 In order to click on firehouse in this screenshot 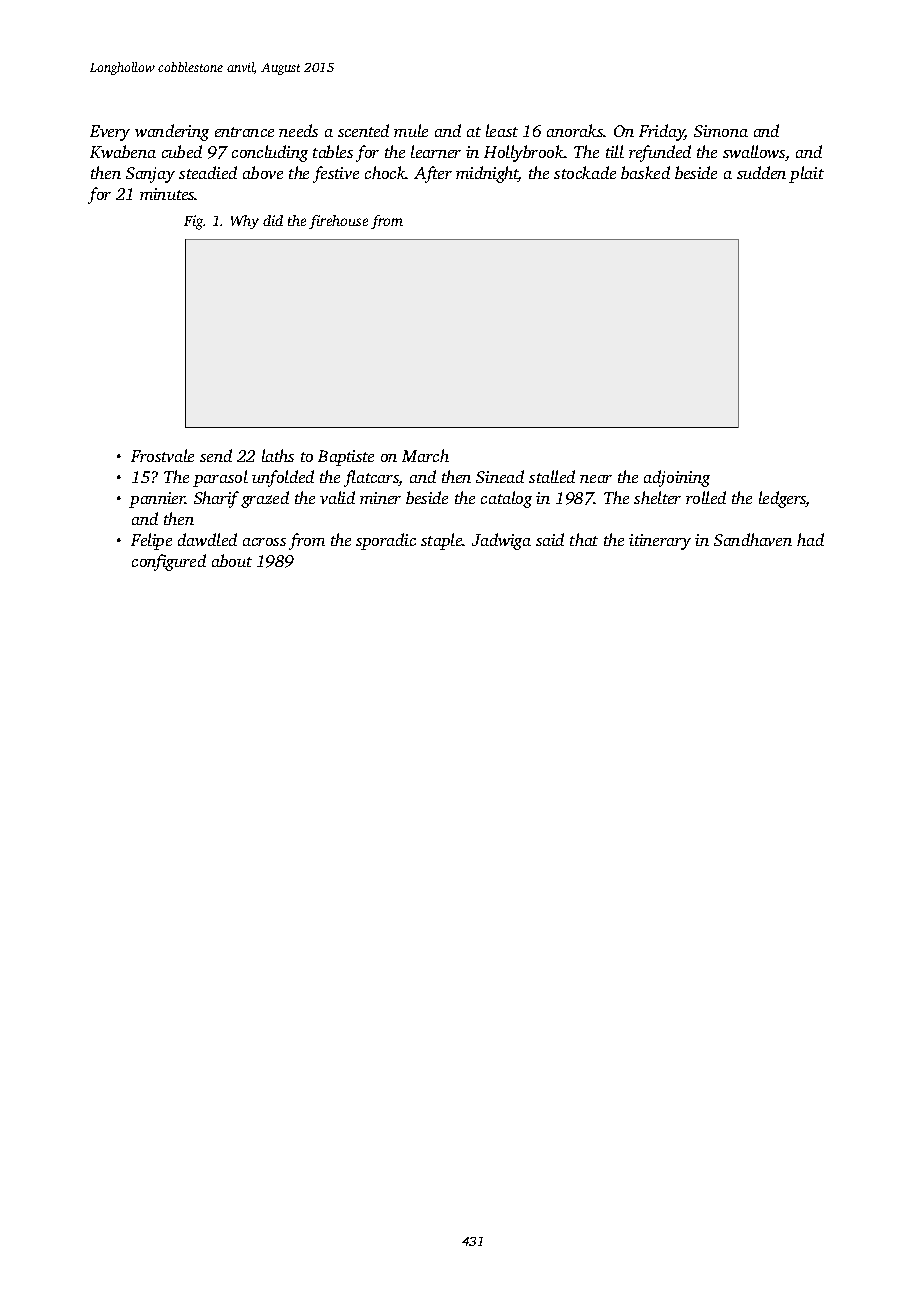, I will do `click(338, 222)`.
